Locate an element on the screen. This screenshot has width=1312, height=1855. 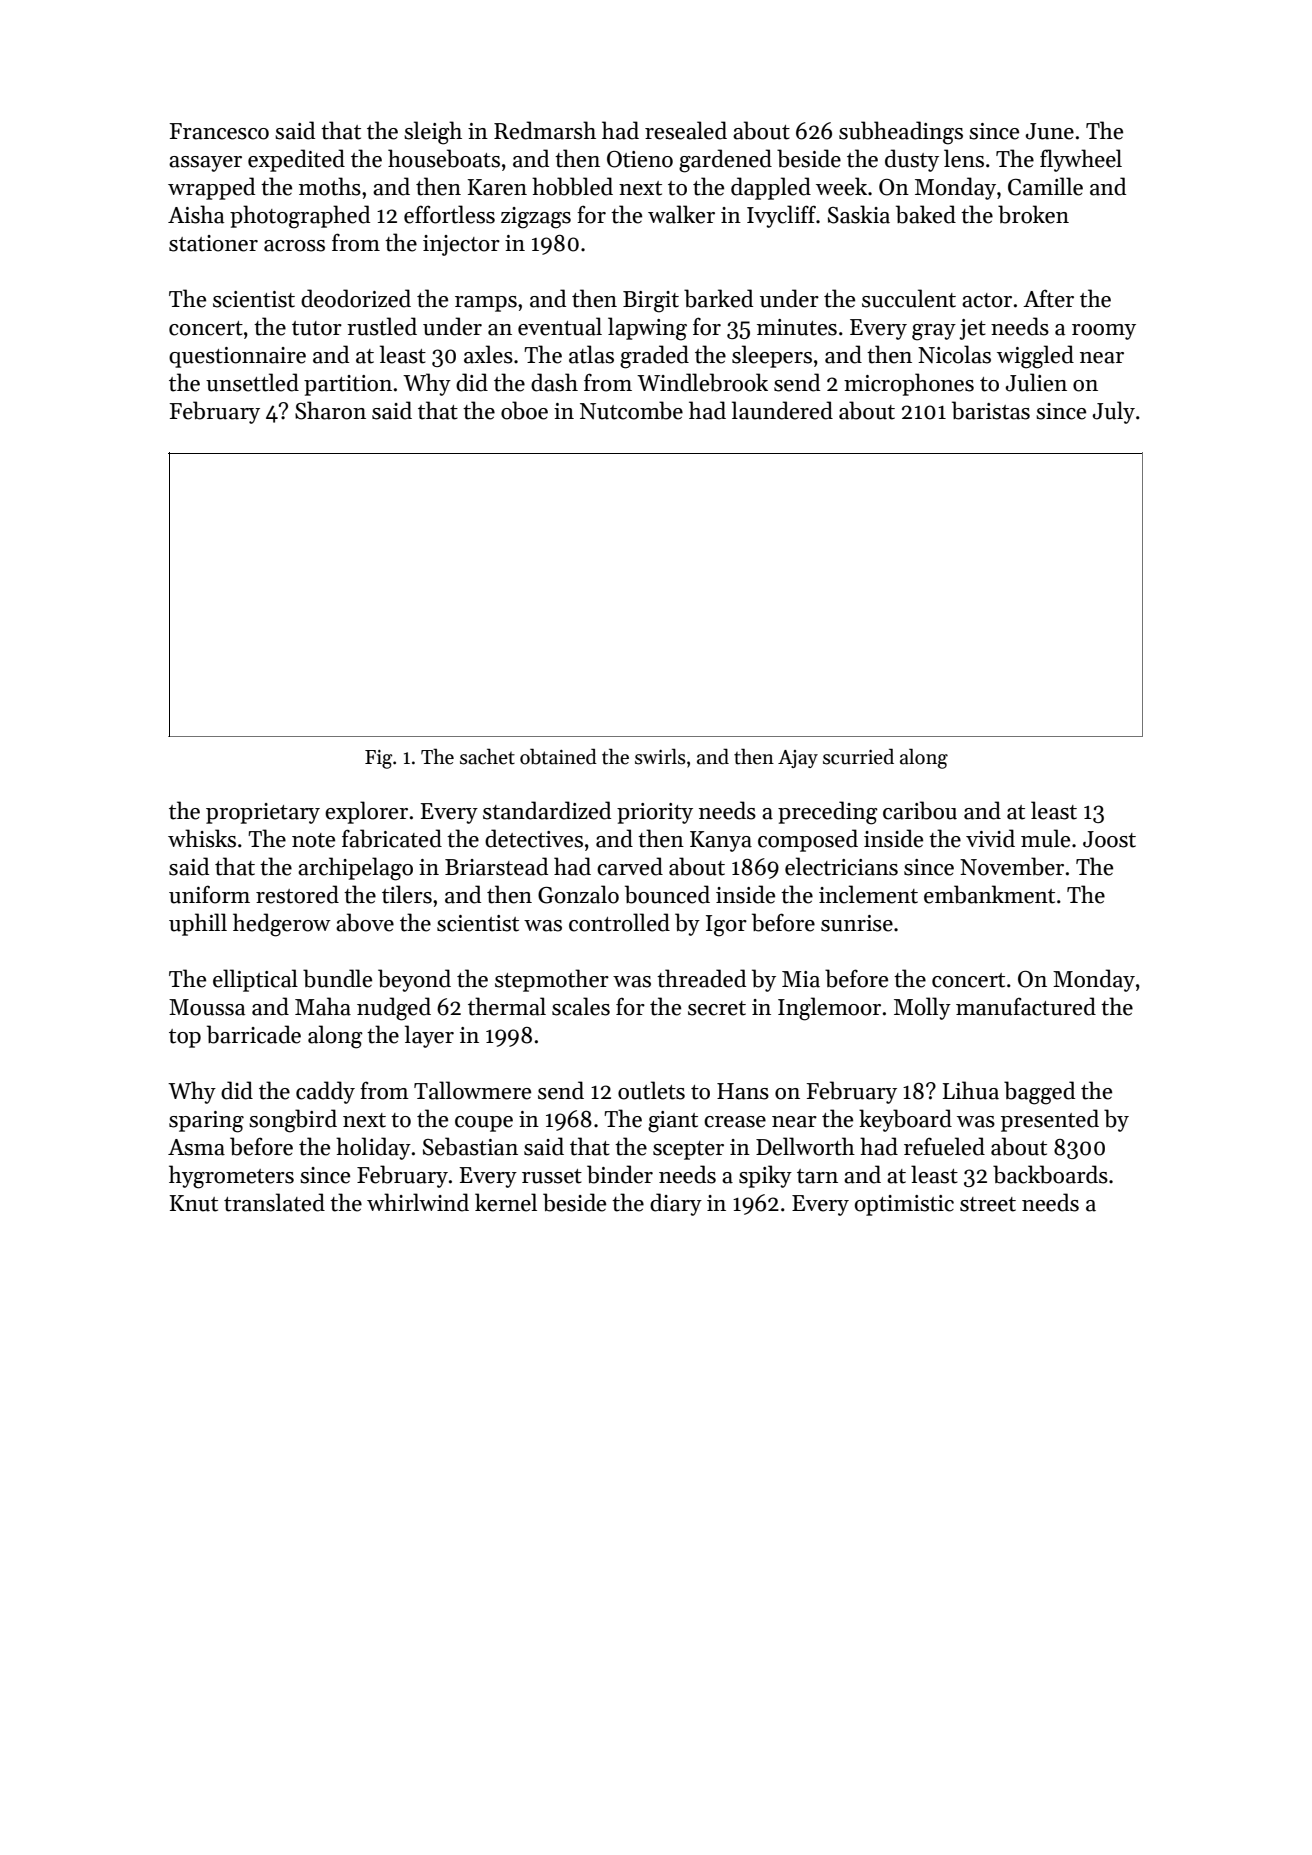
Redmarsh is located at coordinates (545, 130).
